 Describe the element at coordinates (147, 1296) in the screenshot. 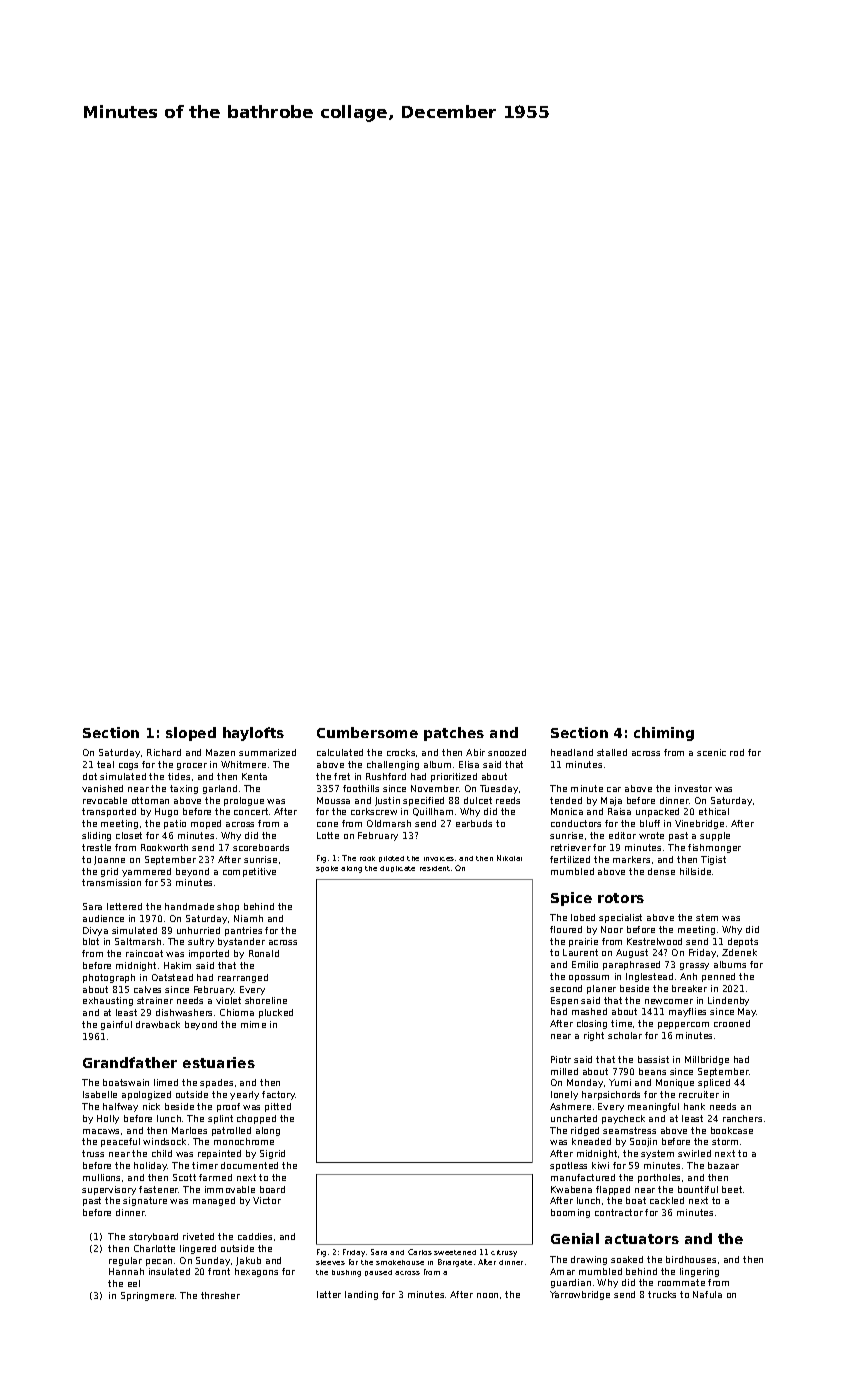

I see `Springmere` at that location.
